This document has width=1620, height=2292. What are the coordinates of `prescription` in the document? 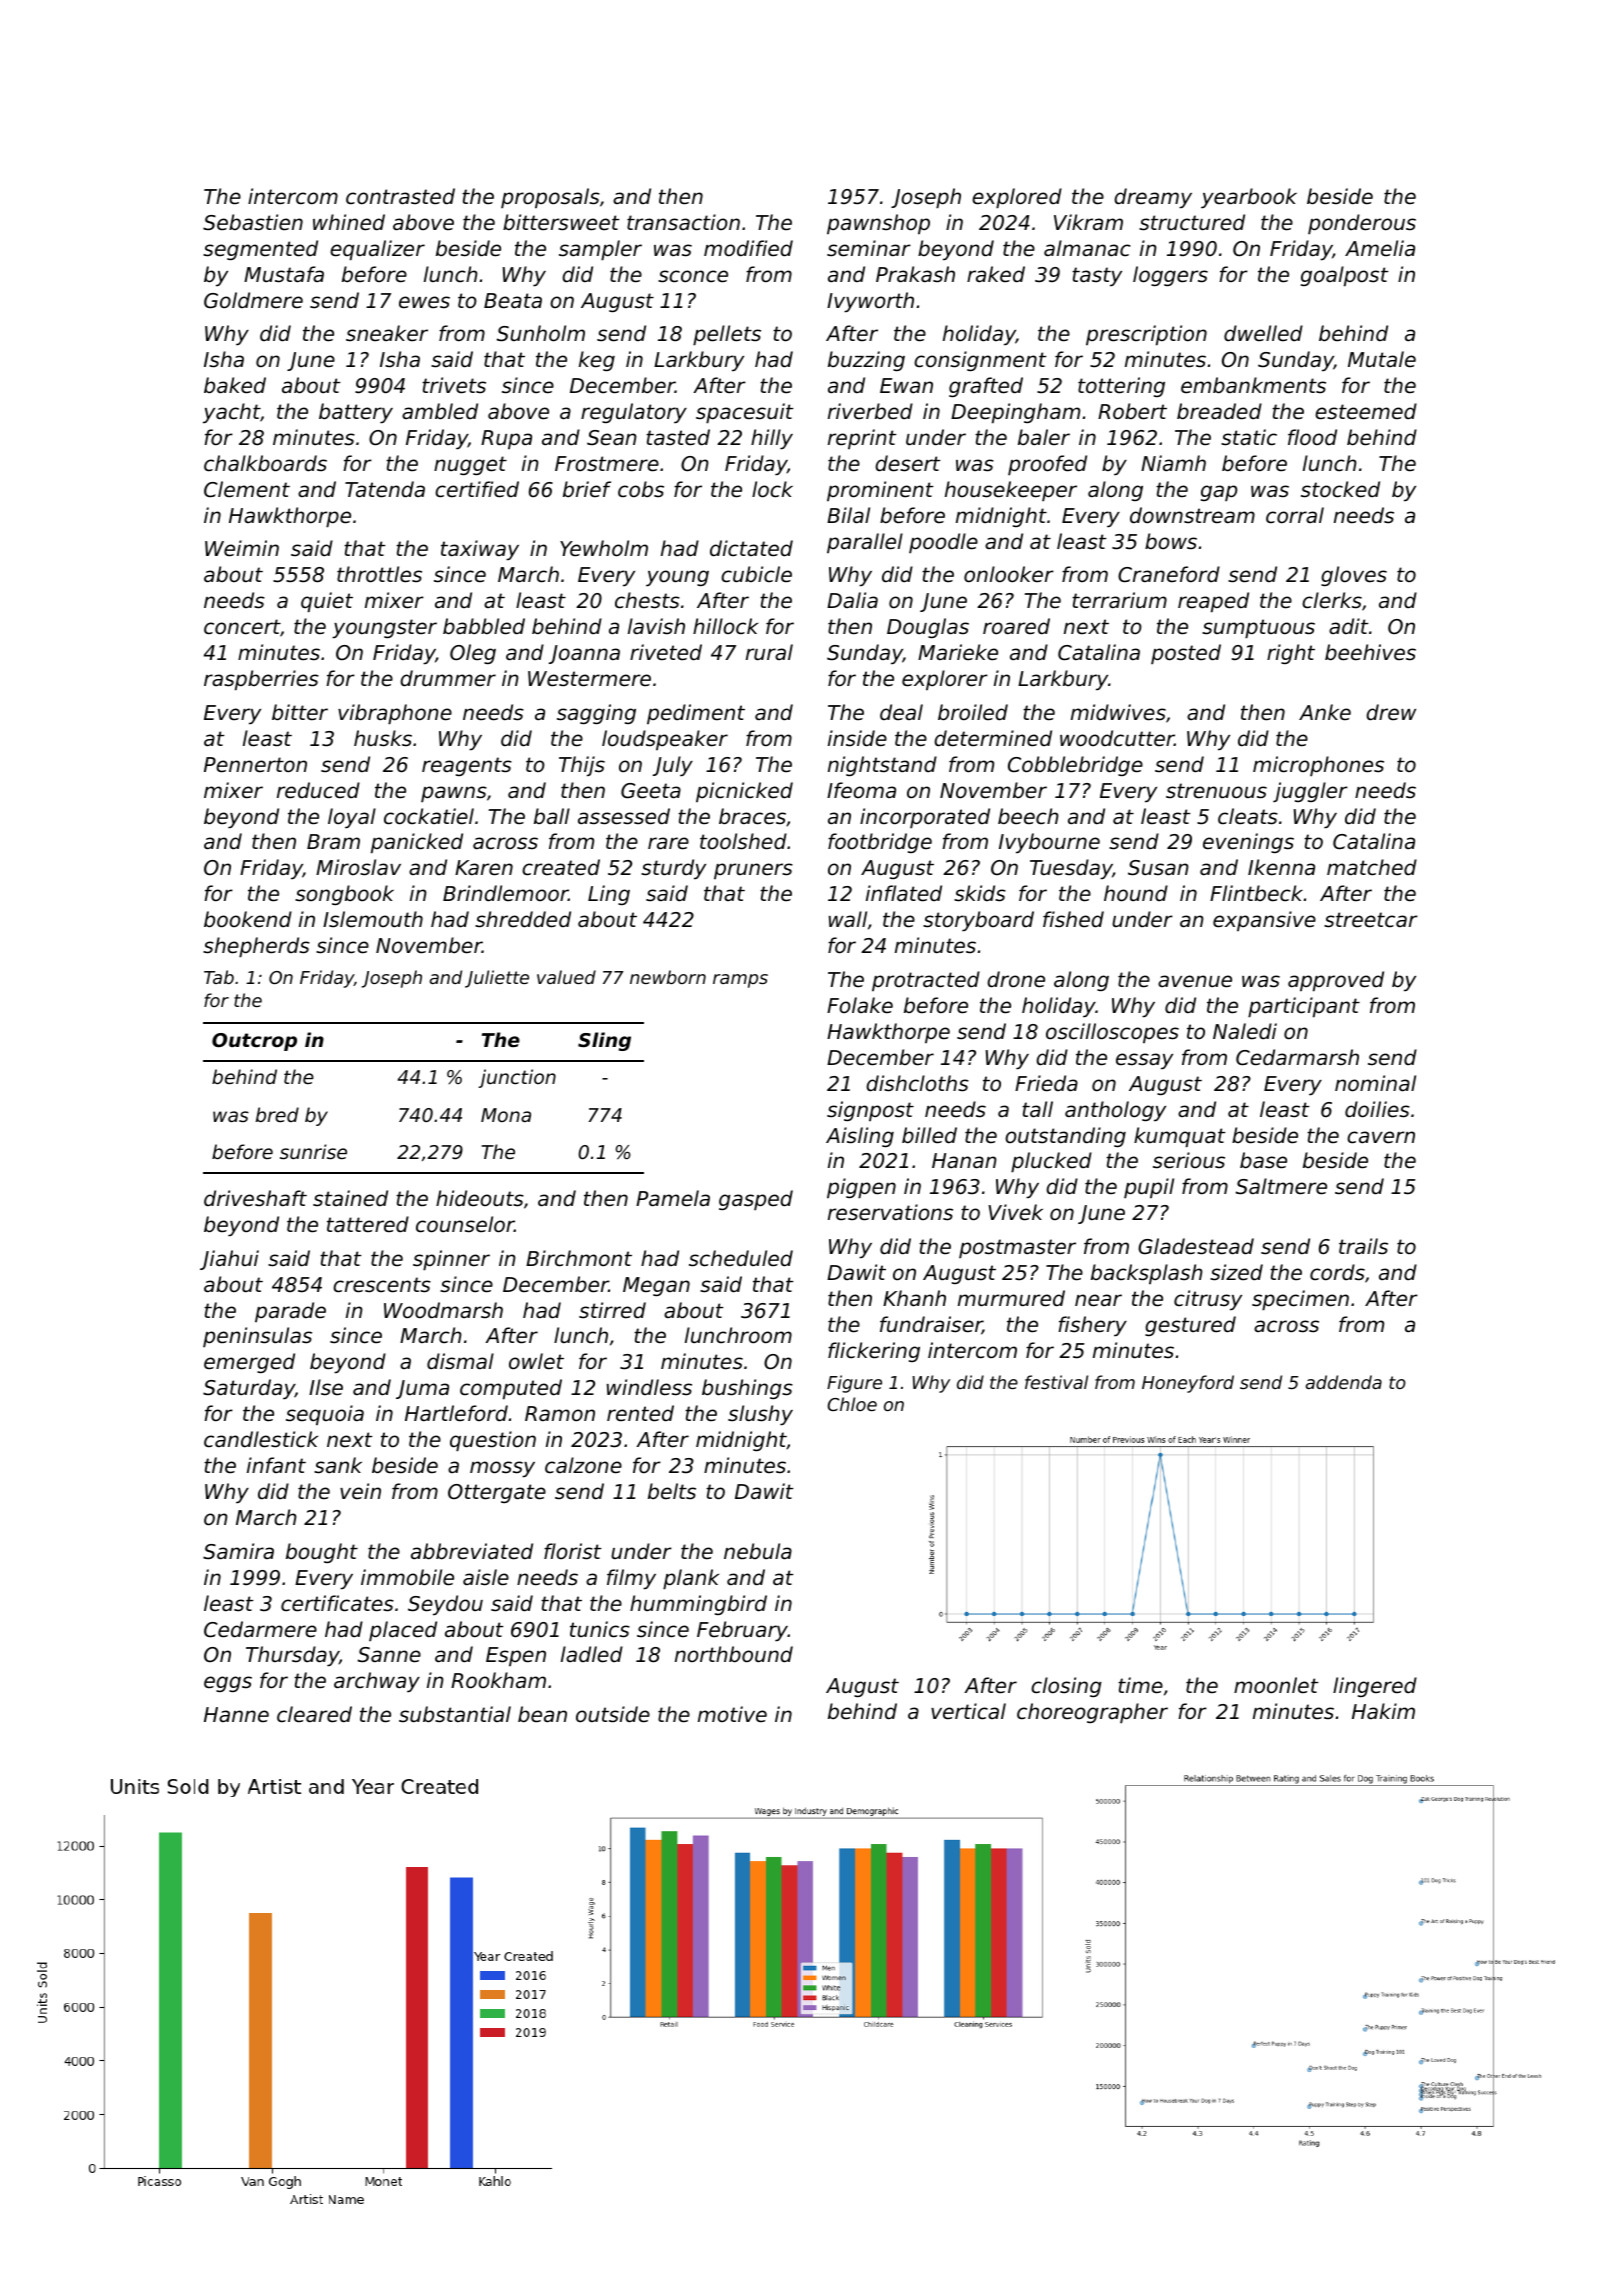 It's located at (1146, 335).
